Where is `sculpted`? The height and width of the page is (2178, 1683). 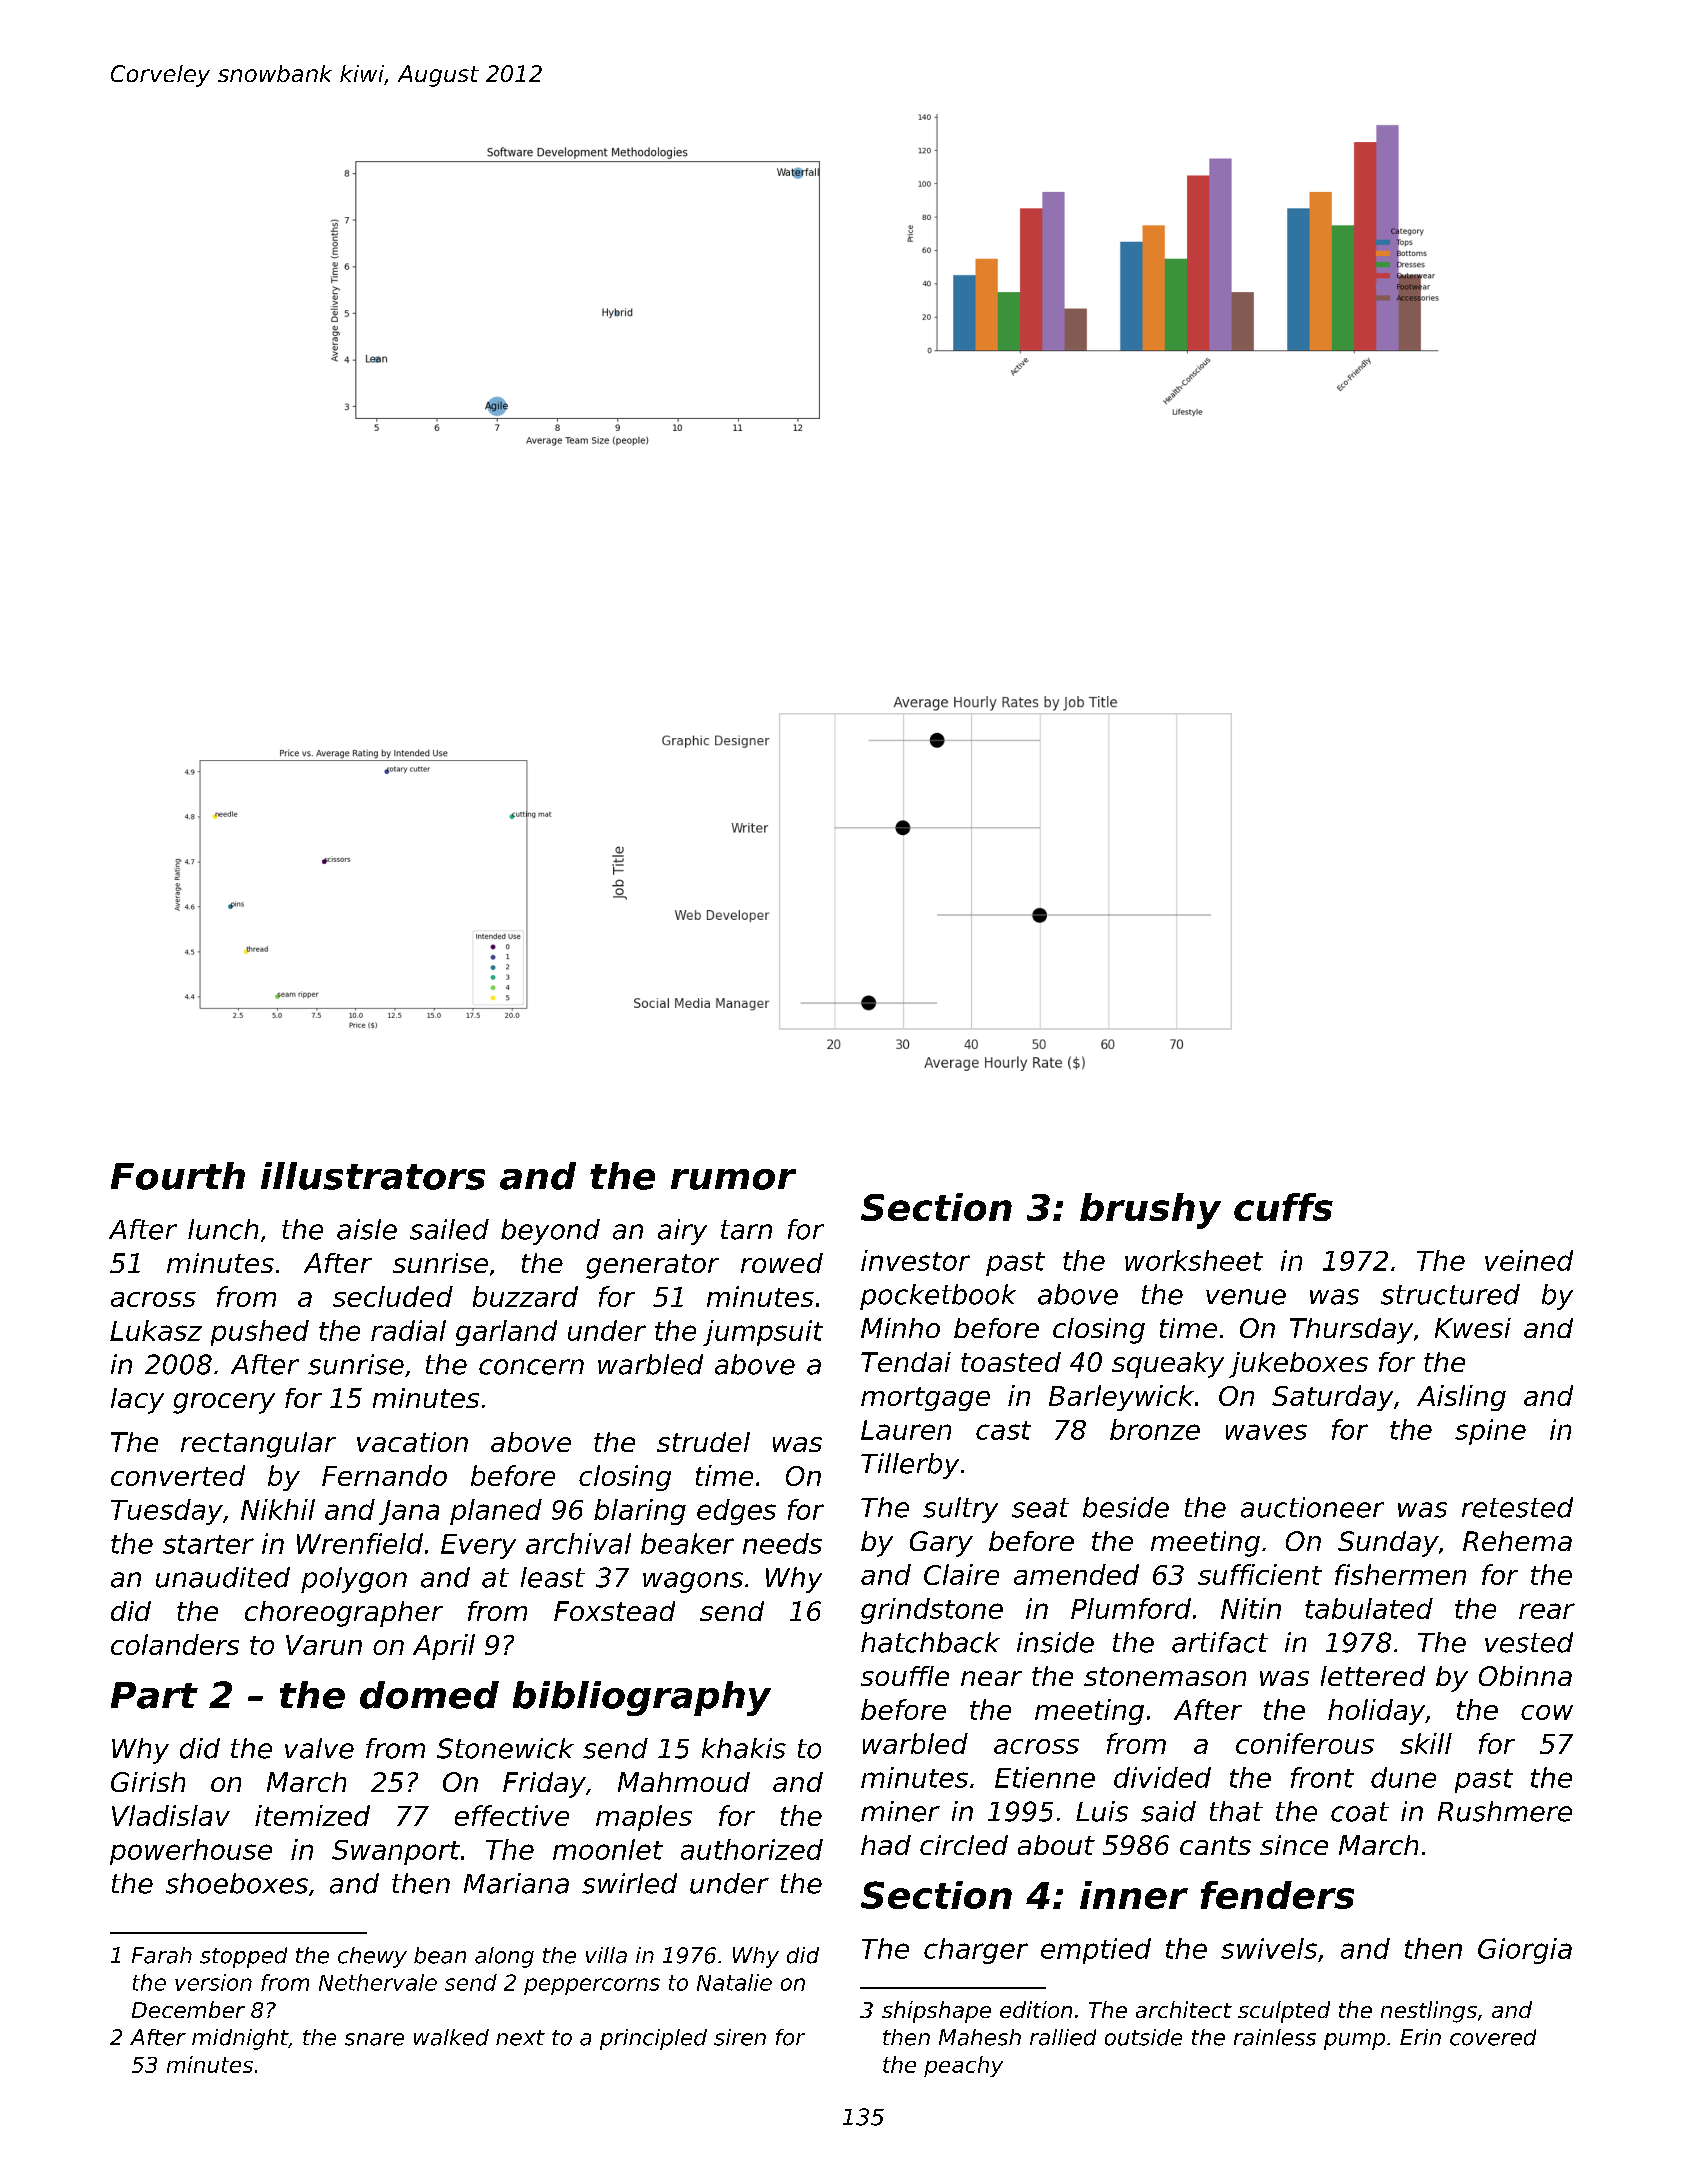
sculpted is located at coordinates (1284, 2012).
